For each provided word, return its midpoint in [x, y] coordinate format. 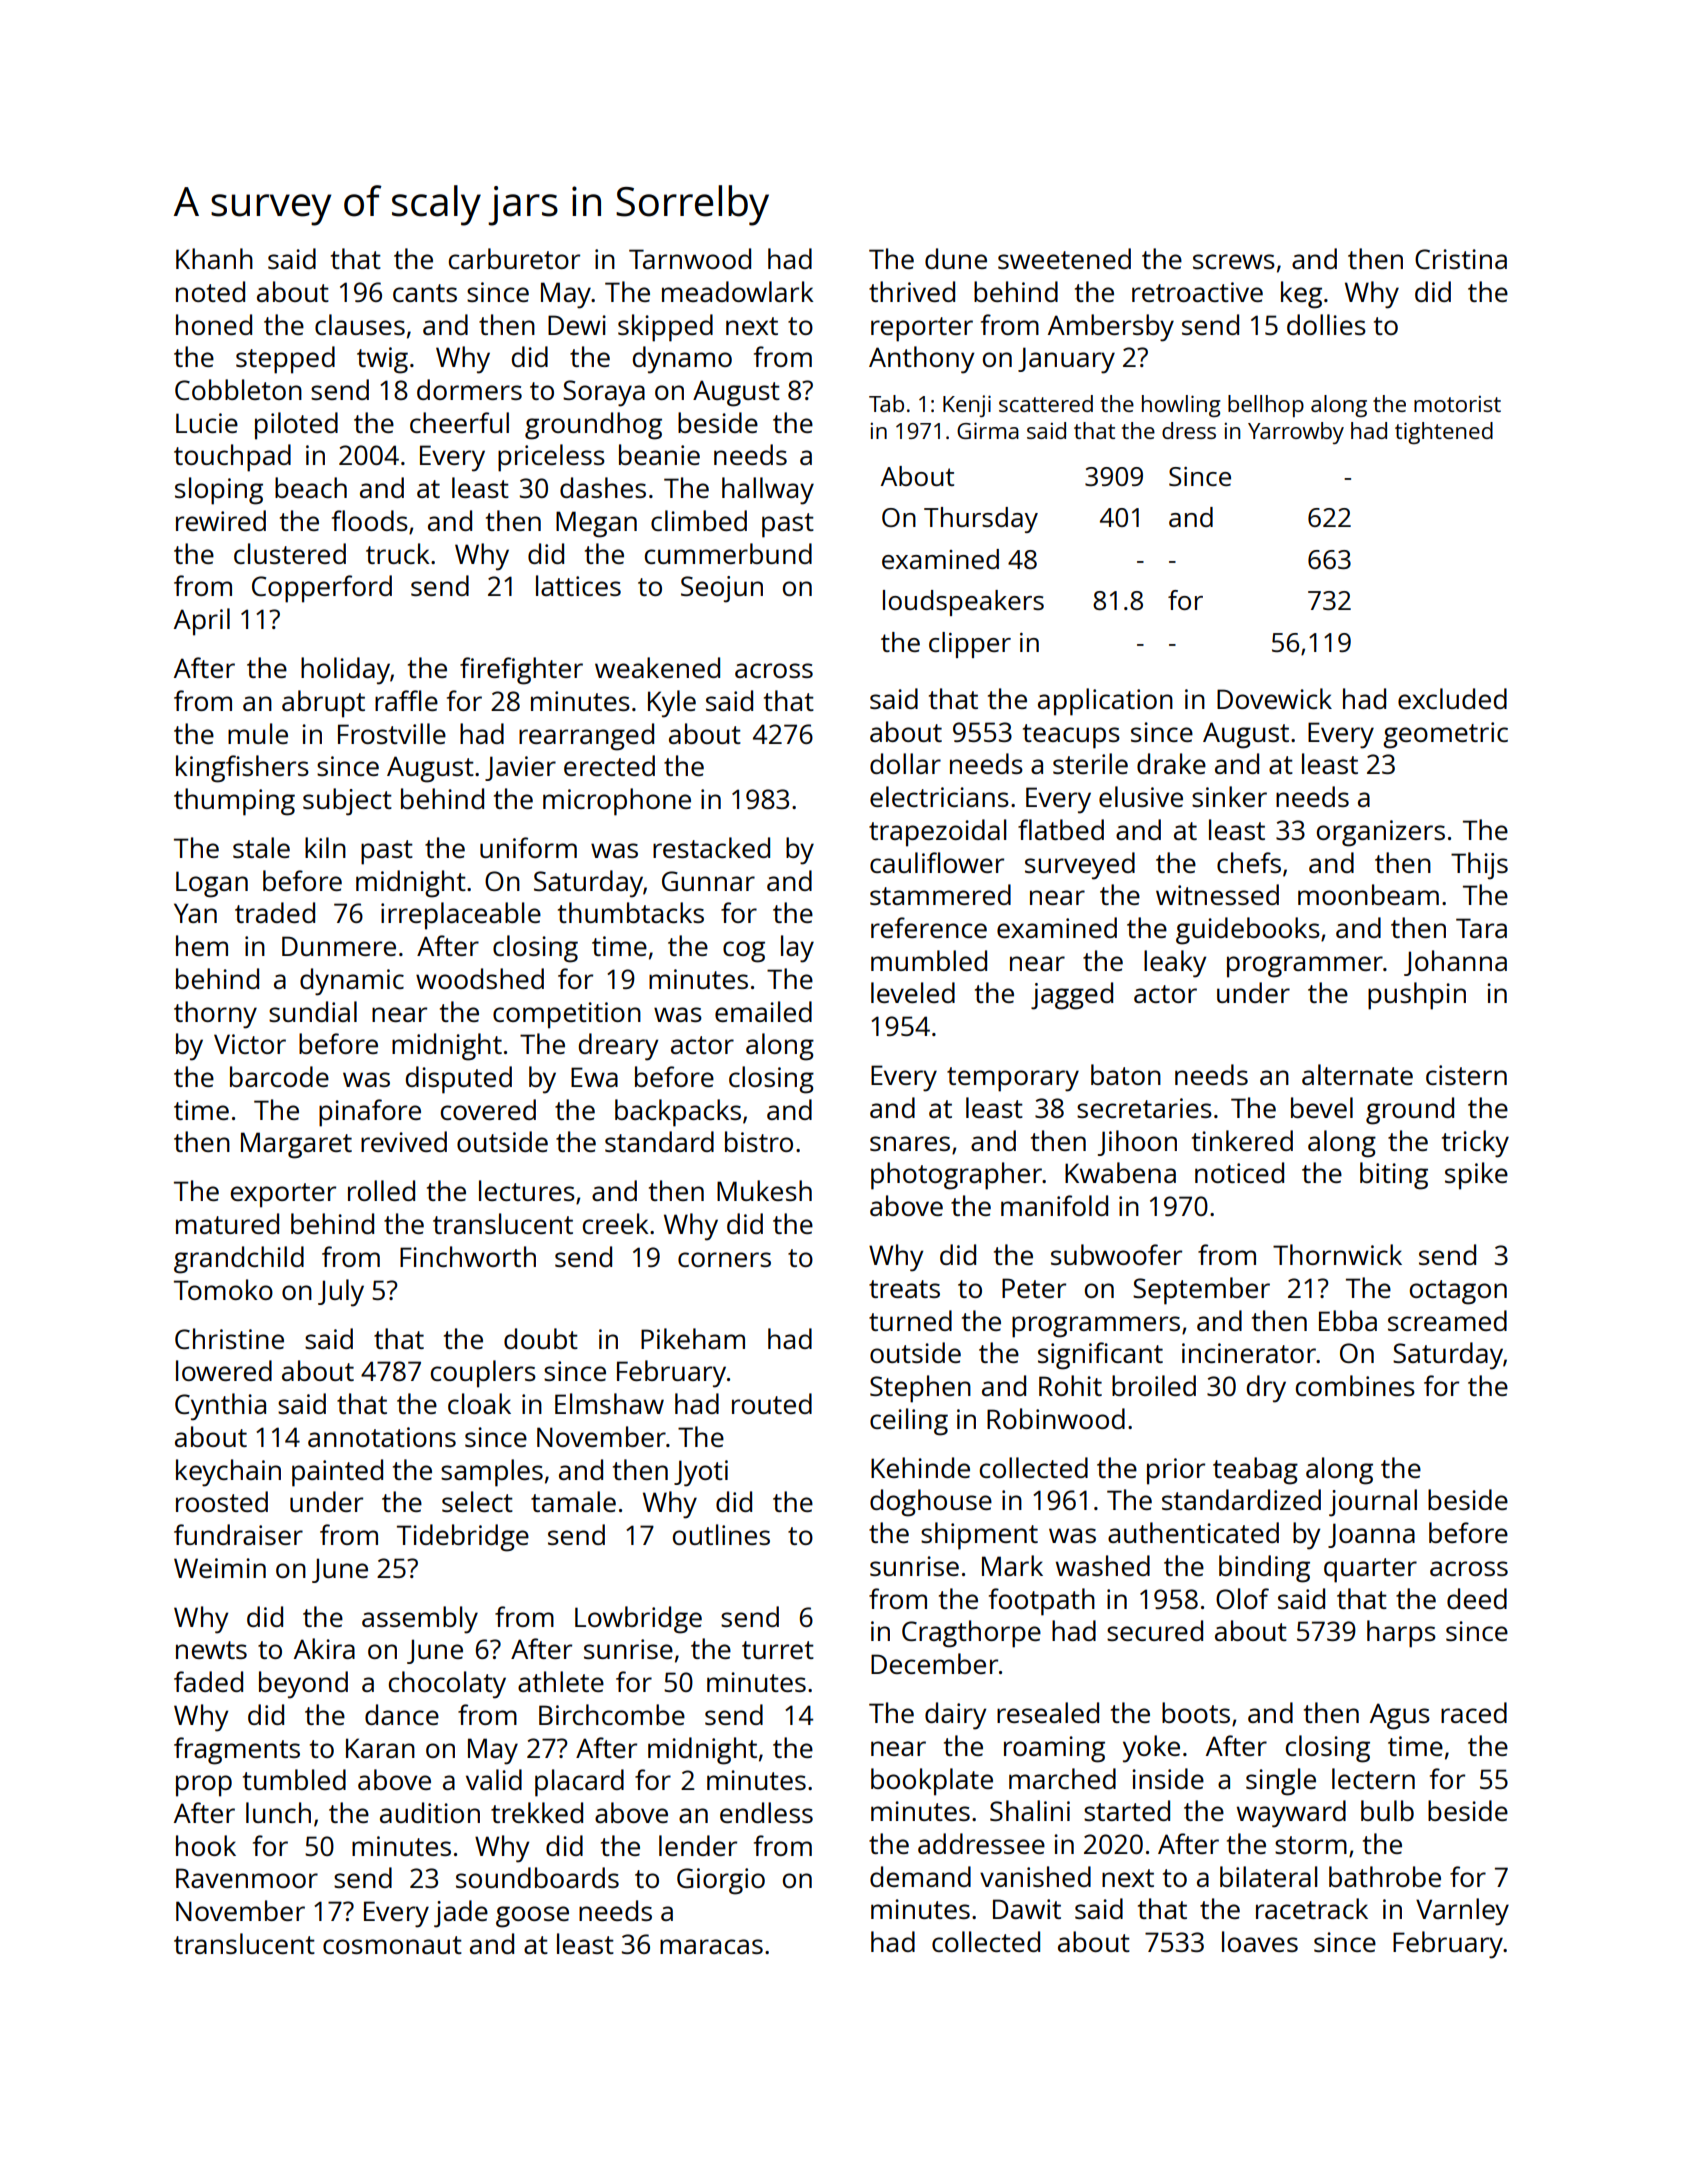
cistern [1466, 1075]
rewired [221, 520]
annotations [382, 1437]
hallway [768, 491]
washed [1103, 1565]
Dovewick [1274, 698]
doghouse [931, 1503]
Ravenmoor [247, 1878]
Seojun [722, 589]
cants [425, 293]
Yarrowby [1296, 433]
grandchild [239, 1260]
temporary [1013, 1079]
